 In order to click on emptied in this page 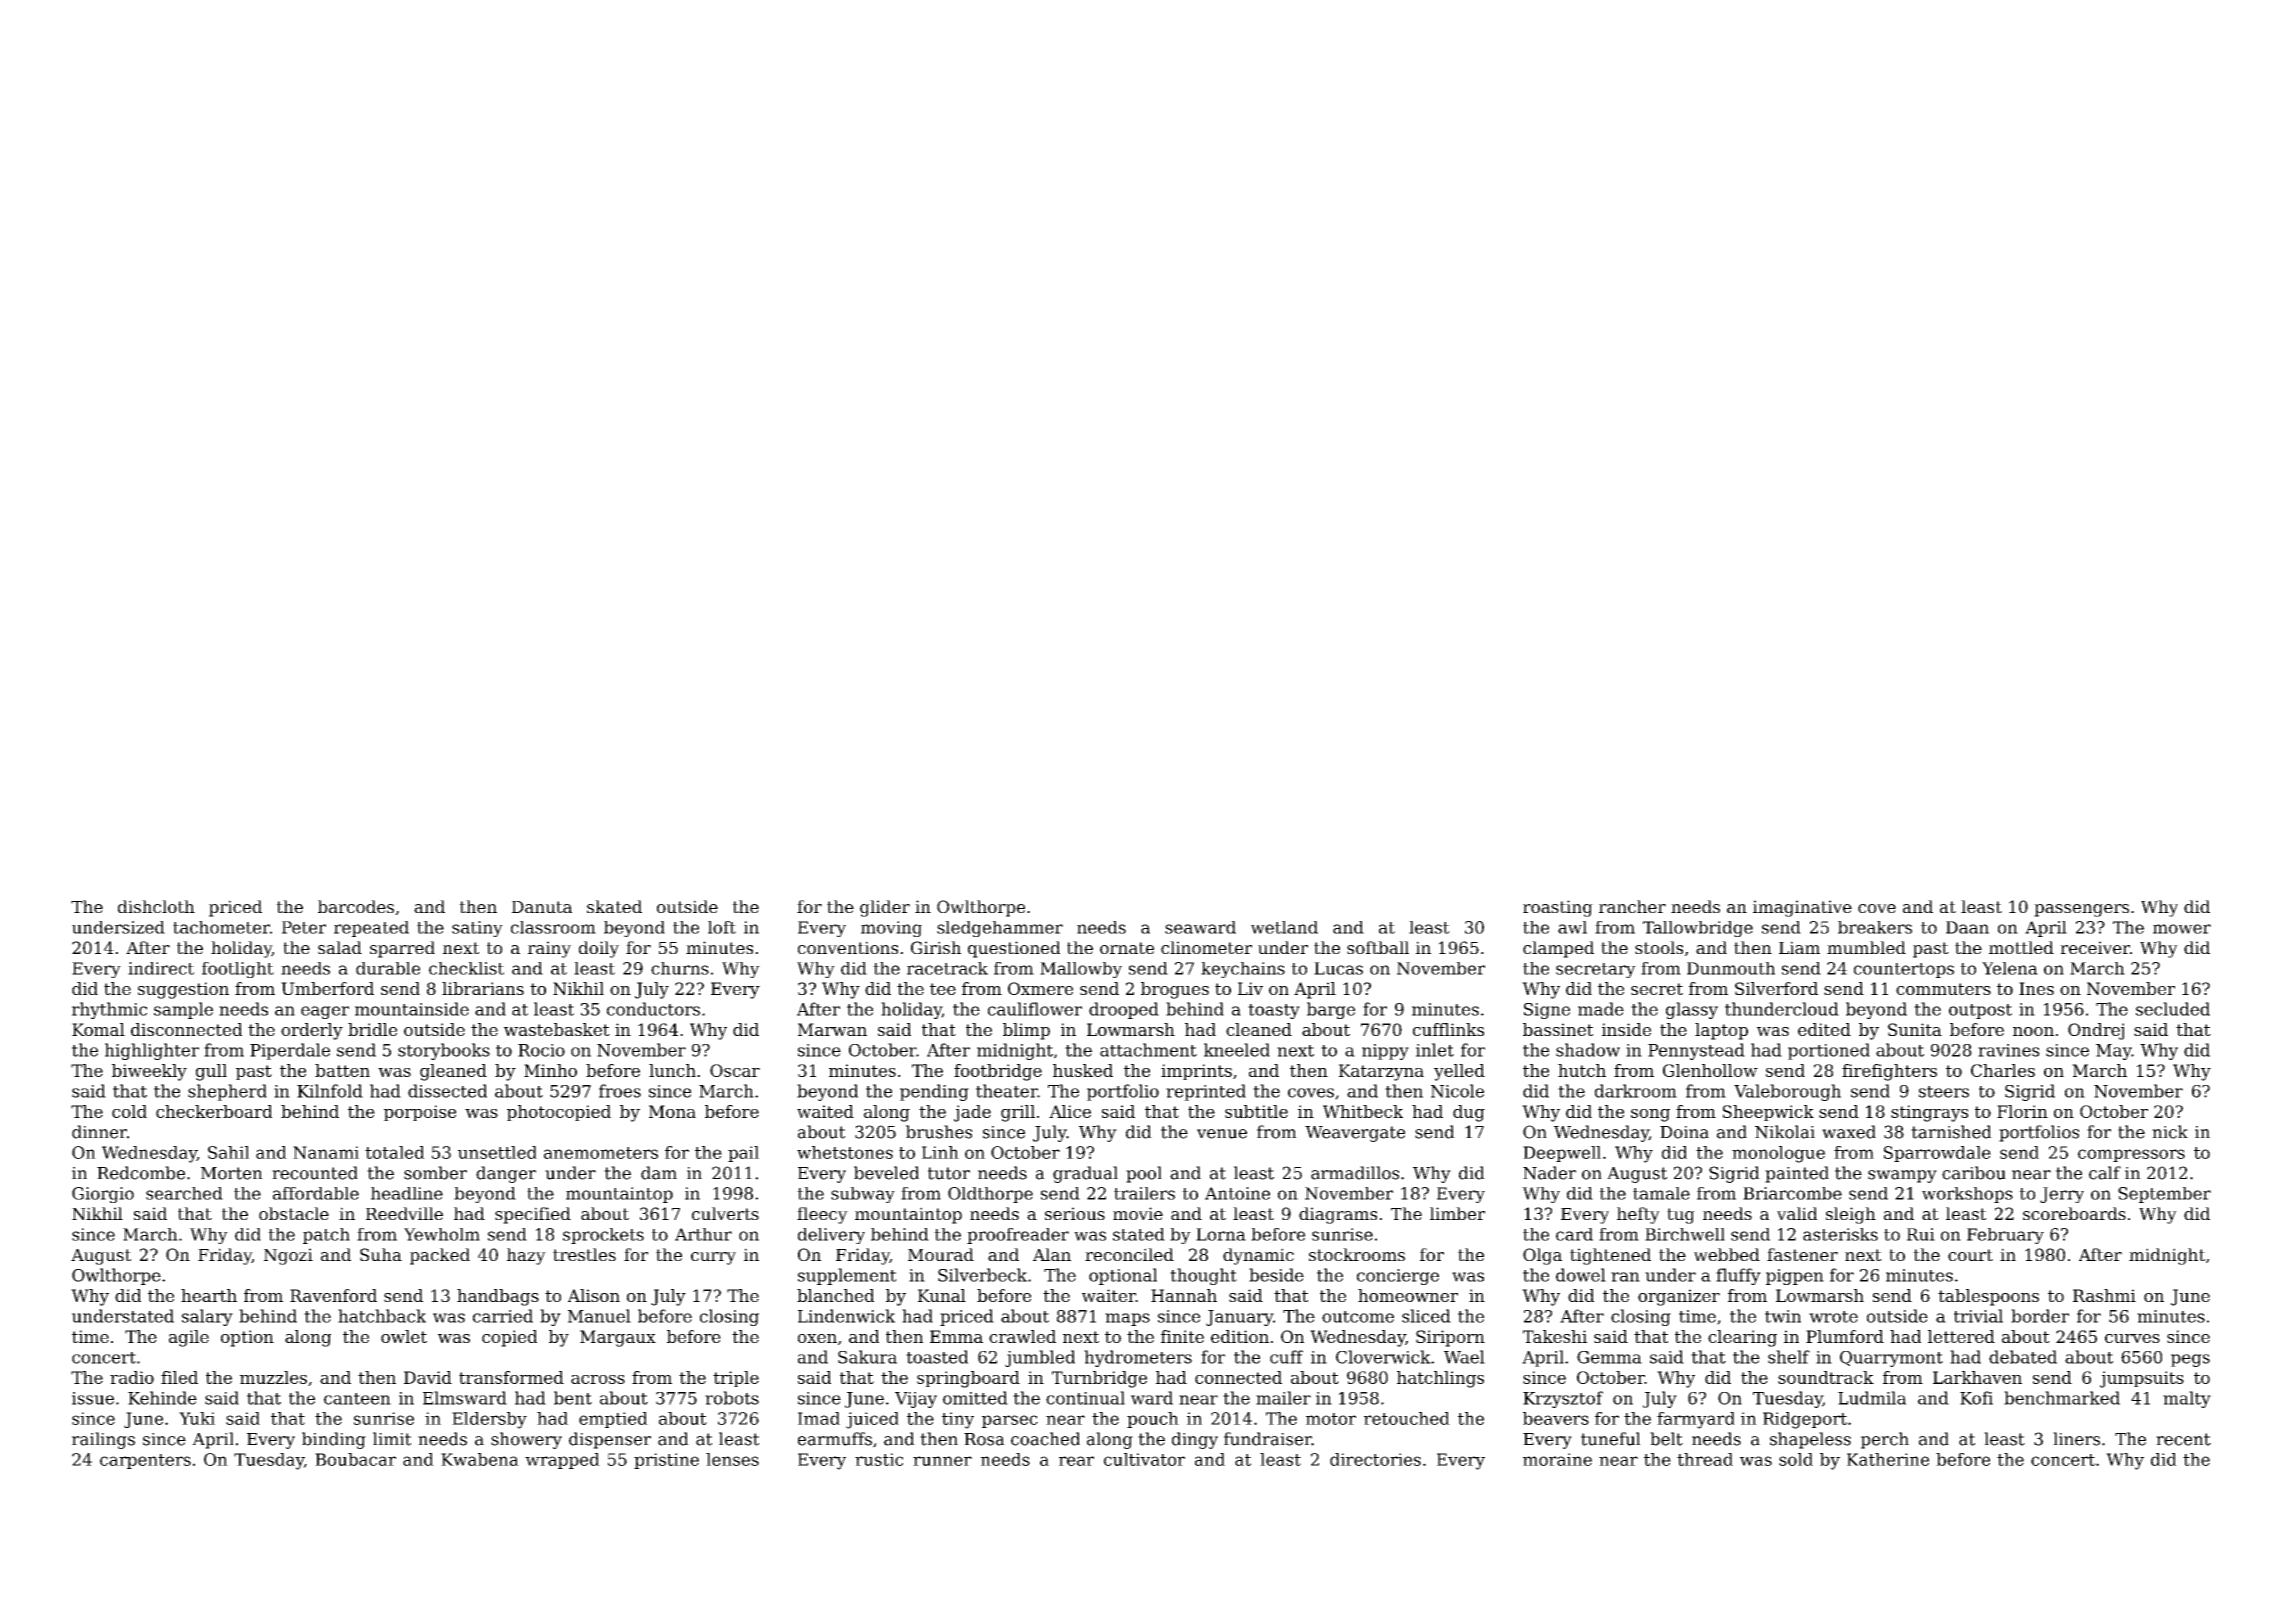, I will do `click(613, 1420)`.
